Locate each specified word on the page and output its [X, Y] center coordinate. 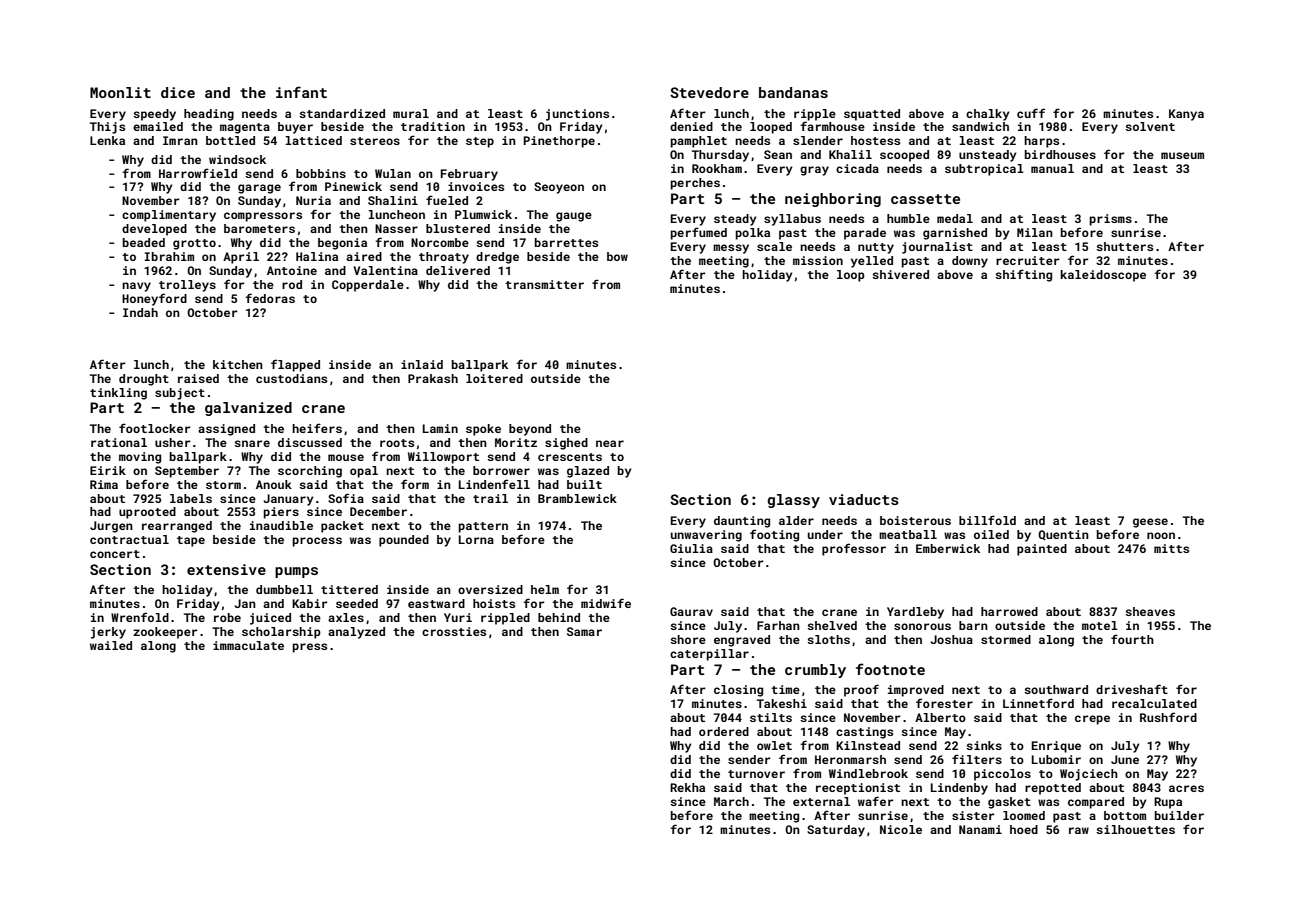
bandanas [793, 92]
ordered [724, 731]
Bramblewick [577, 498]
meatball [908, 534]
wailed [111, 645]
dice [178, 92]
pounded [404, 541]
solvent [1150, 126]
